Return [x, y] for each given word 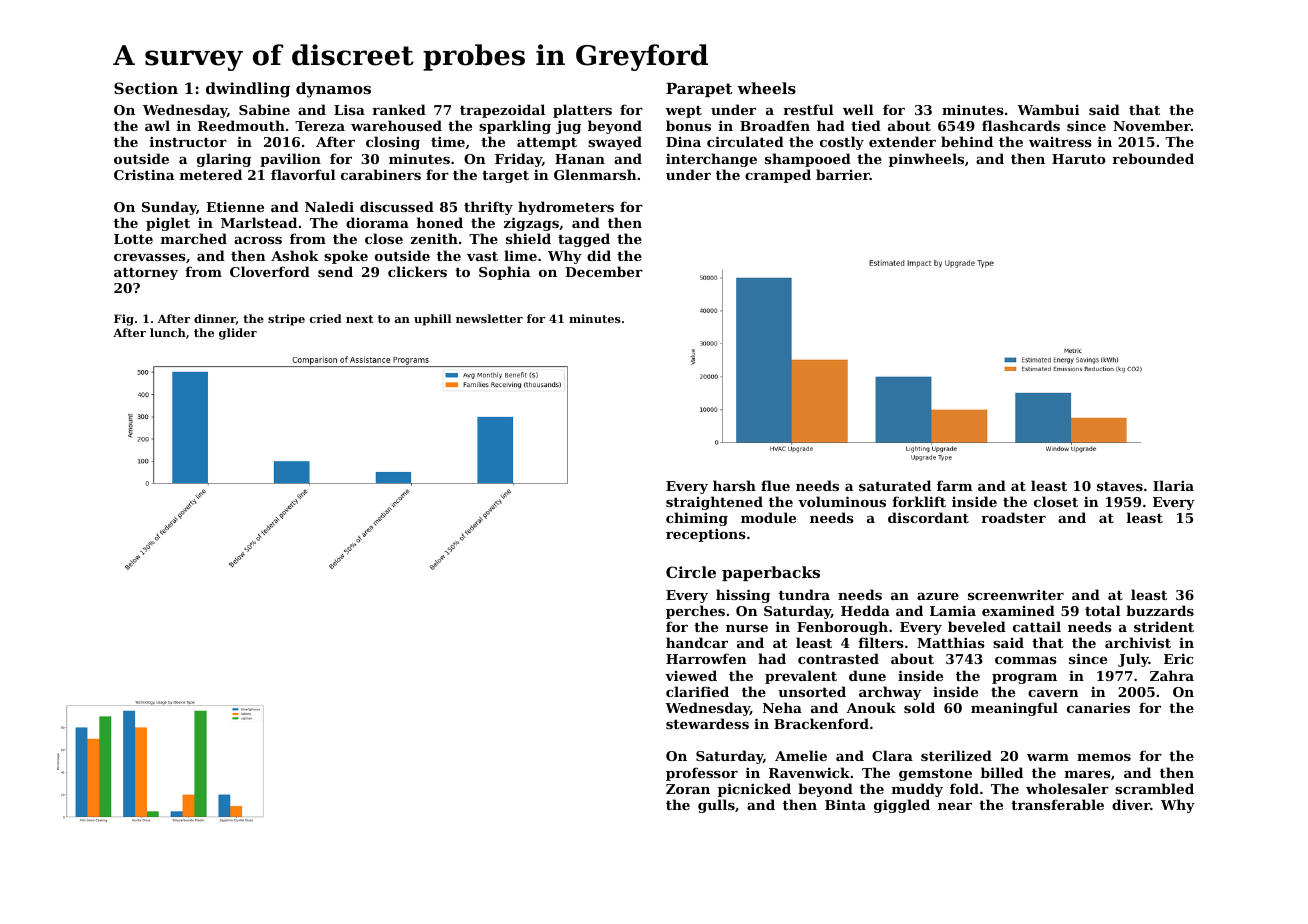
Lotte [133, 239]
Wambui [1048, 109]
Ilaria [1173, 485]
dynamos [333, 90]
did [599, 255]
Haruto [1079, 159]
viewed [691, 675]
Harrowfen [706, 658]
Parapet [699, 90]
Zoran [688, 789]
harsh [734, 485]
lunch [168, 332]
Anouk [871, 707]
